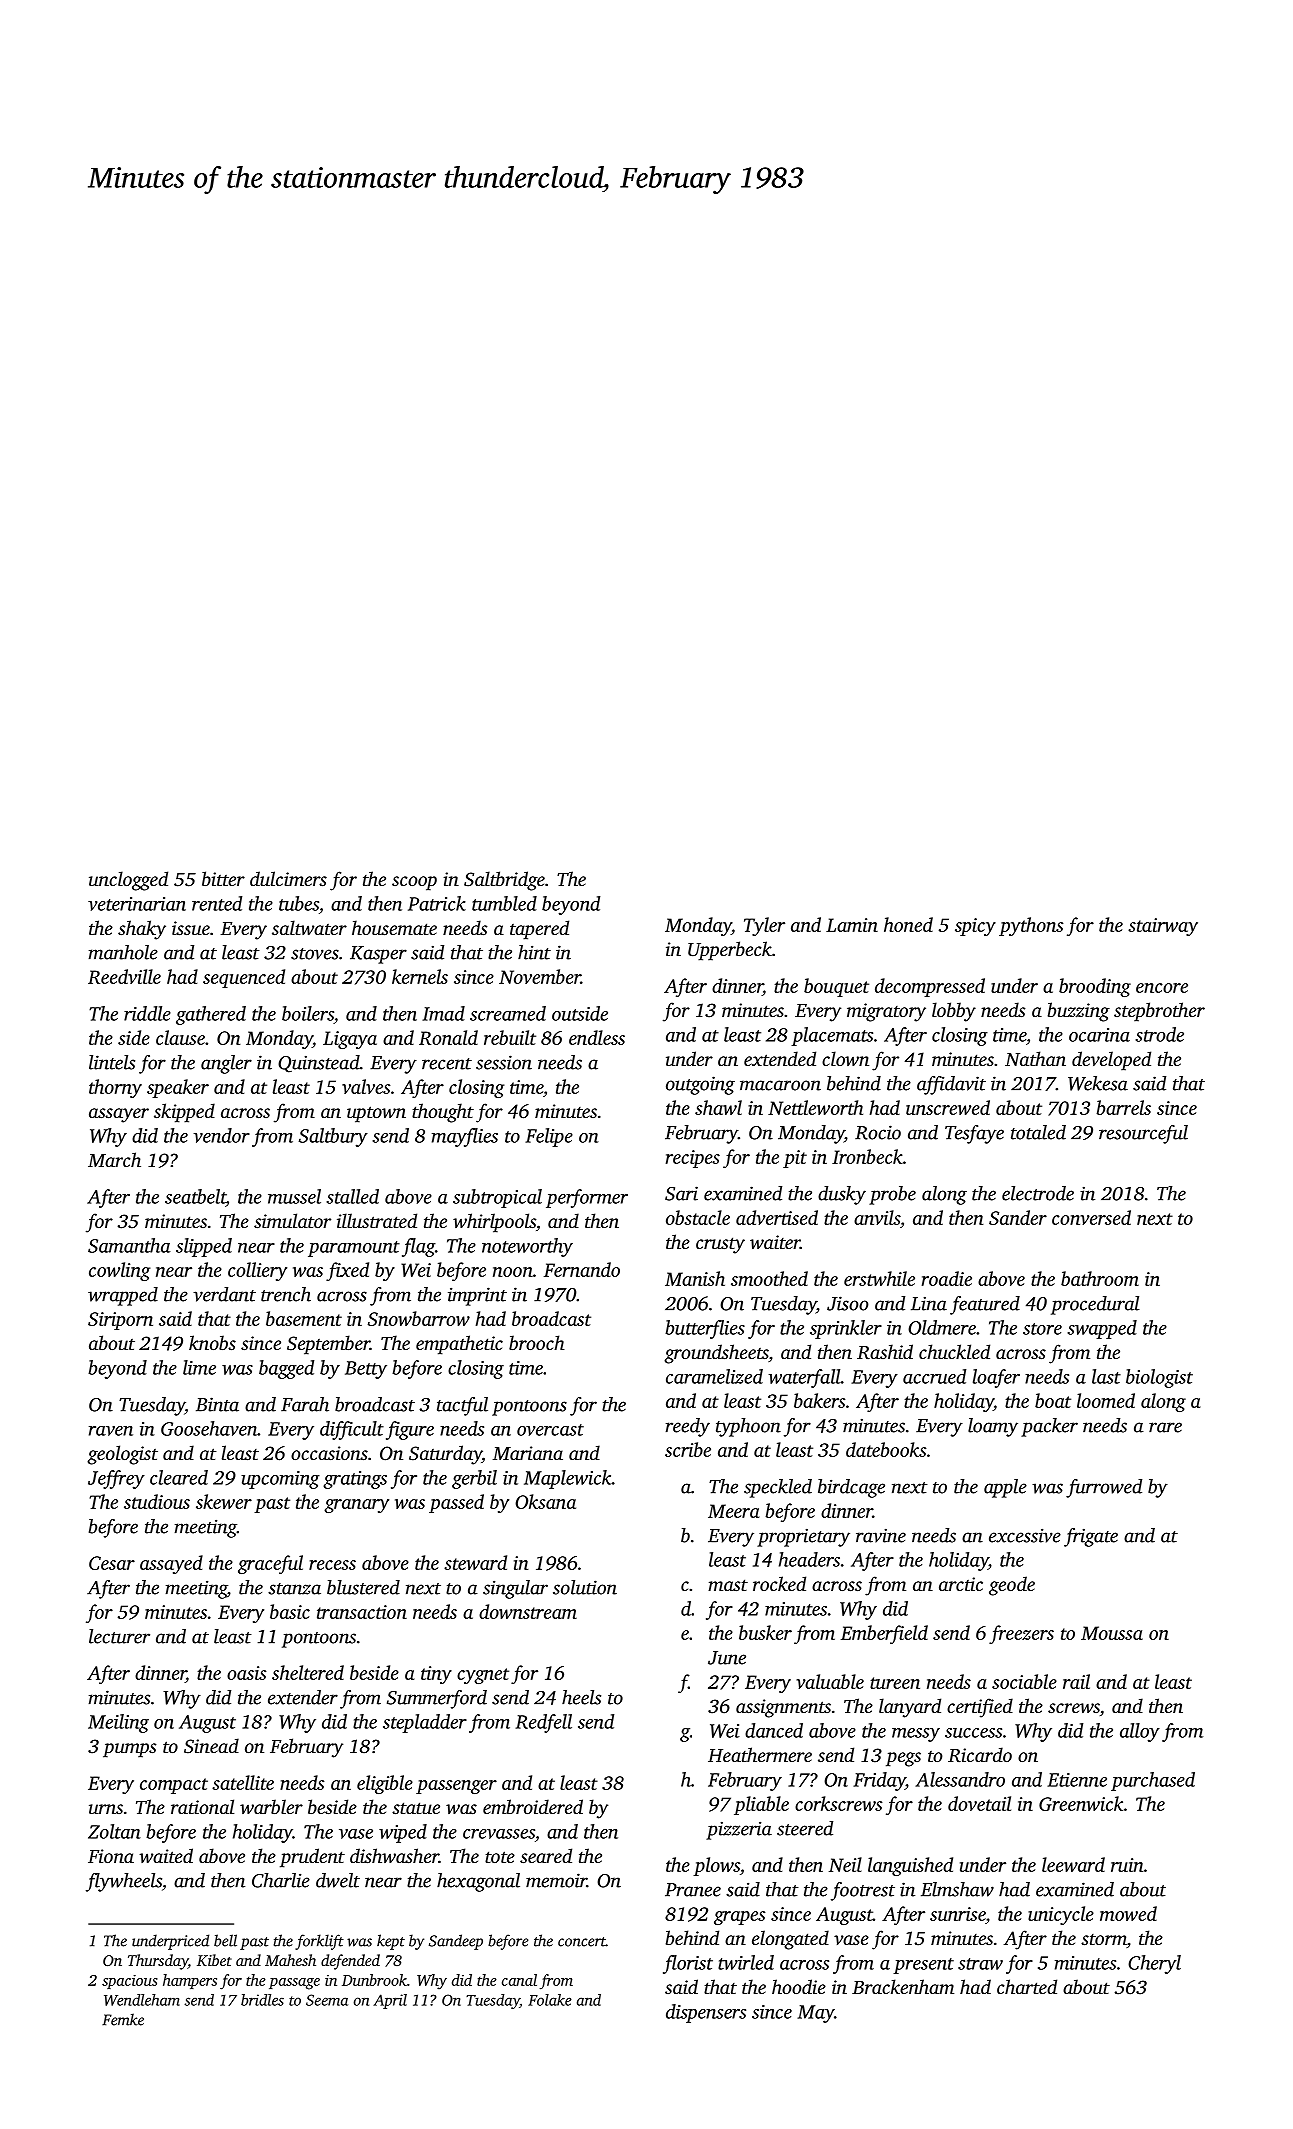 The width and height of the image is (1293, 2129). Describe the element at coordinates (504, 1062) in the image. I see `session` at that location.
